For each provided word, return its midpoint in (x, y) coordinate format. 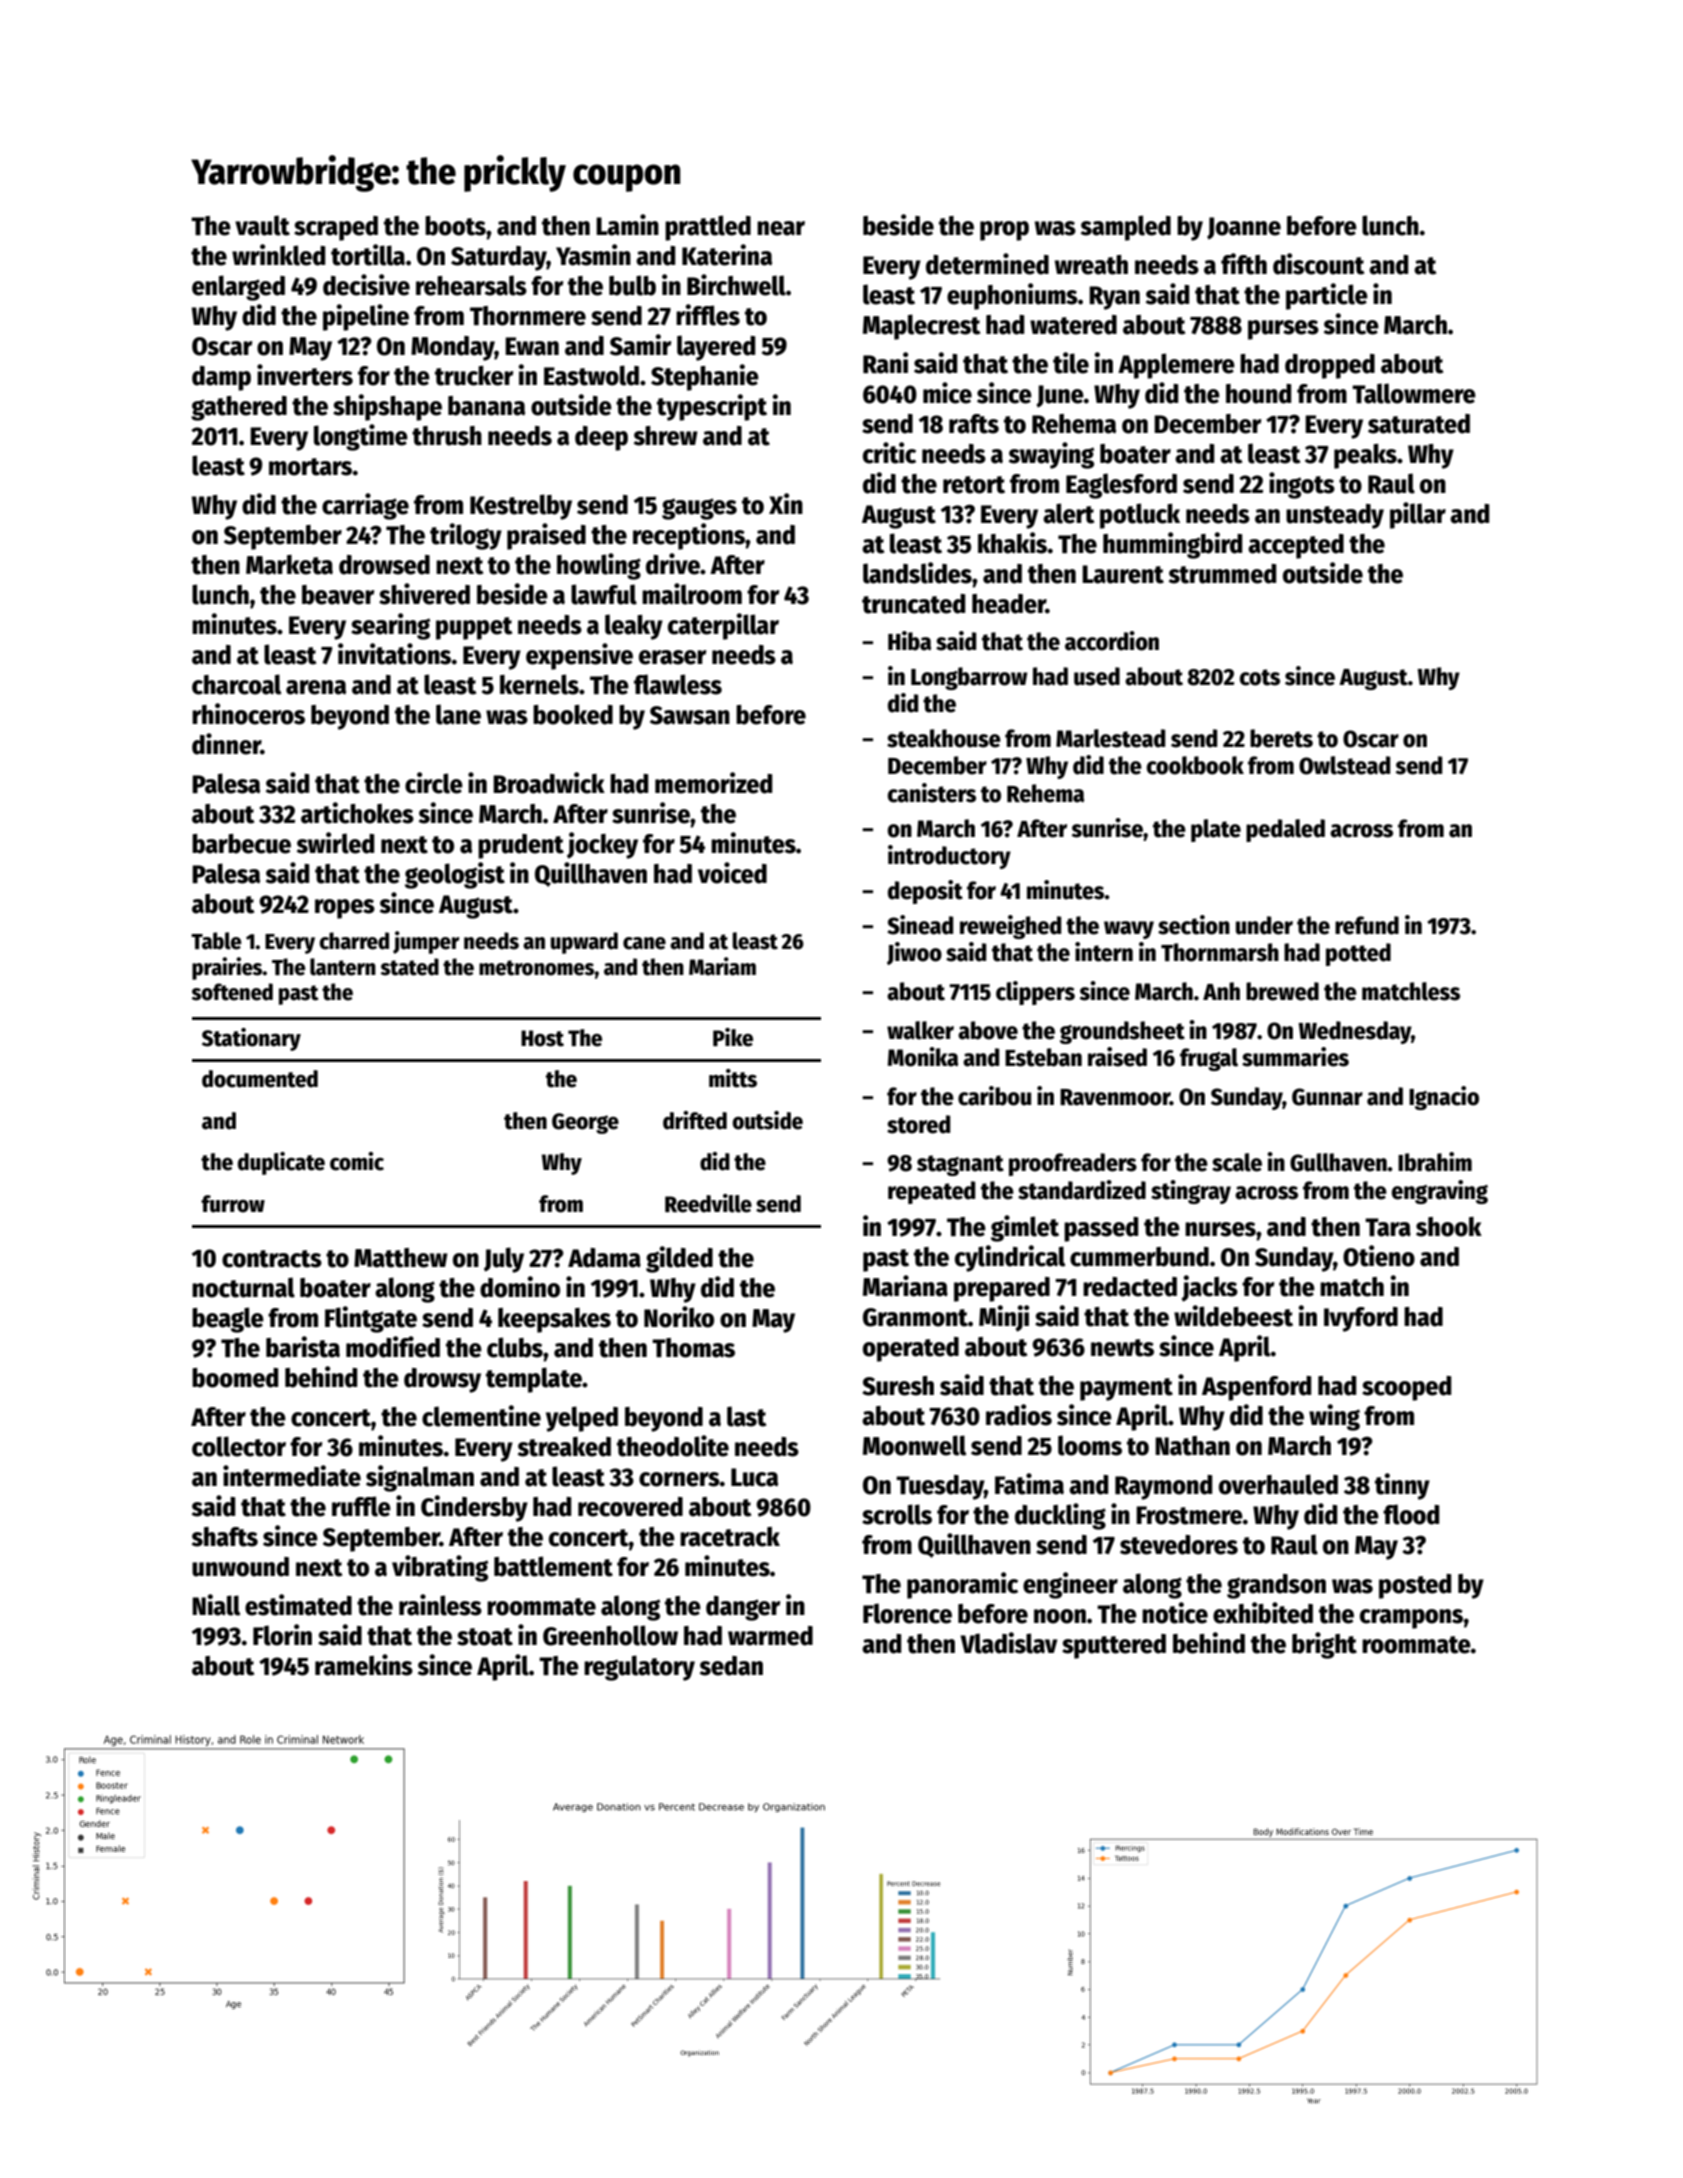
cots (1260, 677)
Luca (754, 1477)
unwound (240, 1567)
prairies (227, 968)
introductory (949, 857)
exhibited (1263, 1613)
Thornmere (528, 316)
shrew (666, 436)
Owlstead (1344, 765)
